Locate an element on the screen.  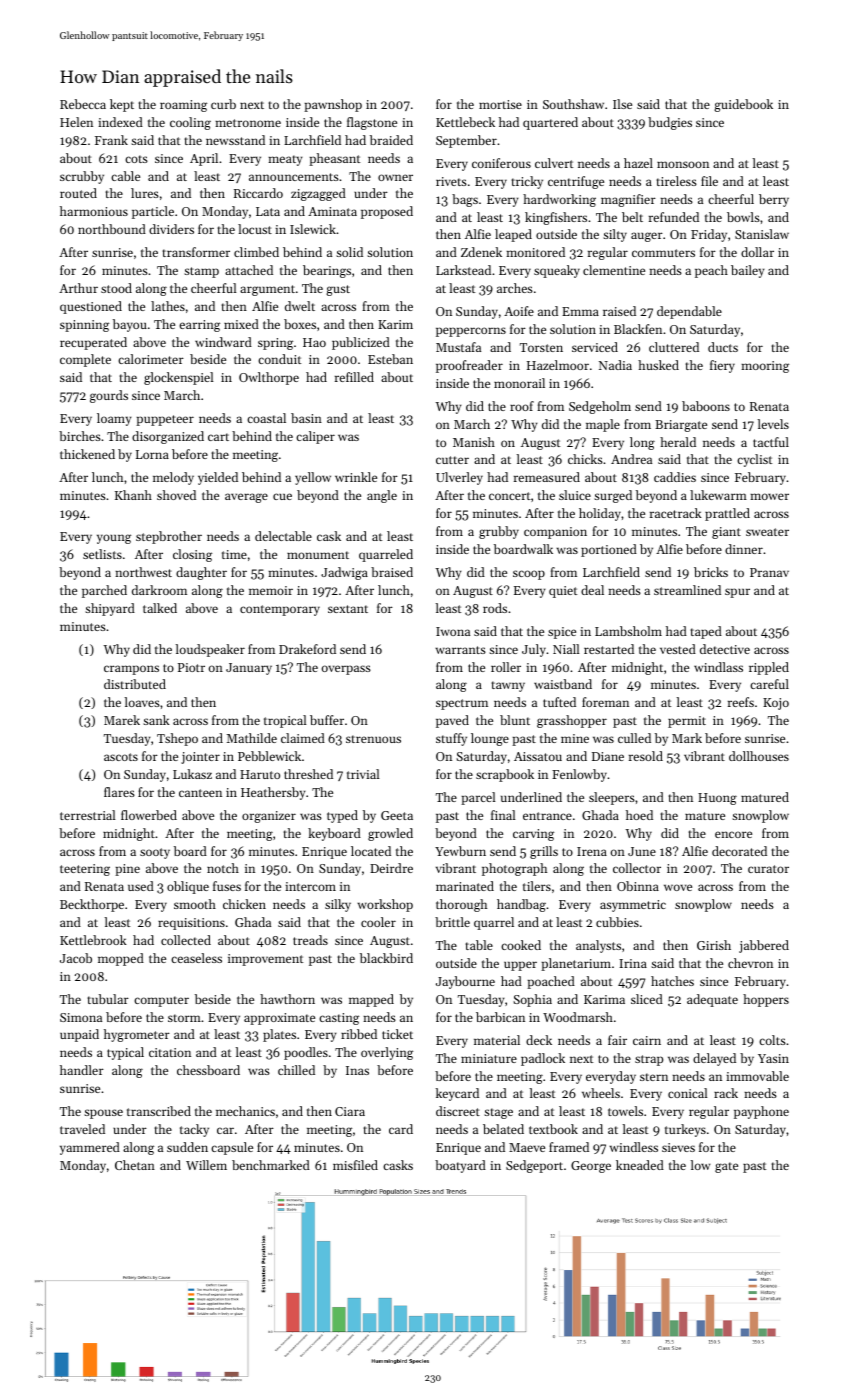
flowerbed is located at coordinates (149, 815).
